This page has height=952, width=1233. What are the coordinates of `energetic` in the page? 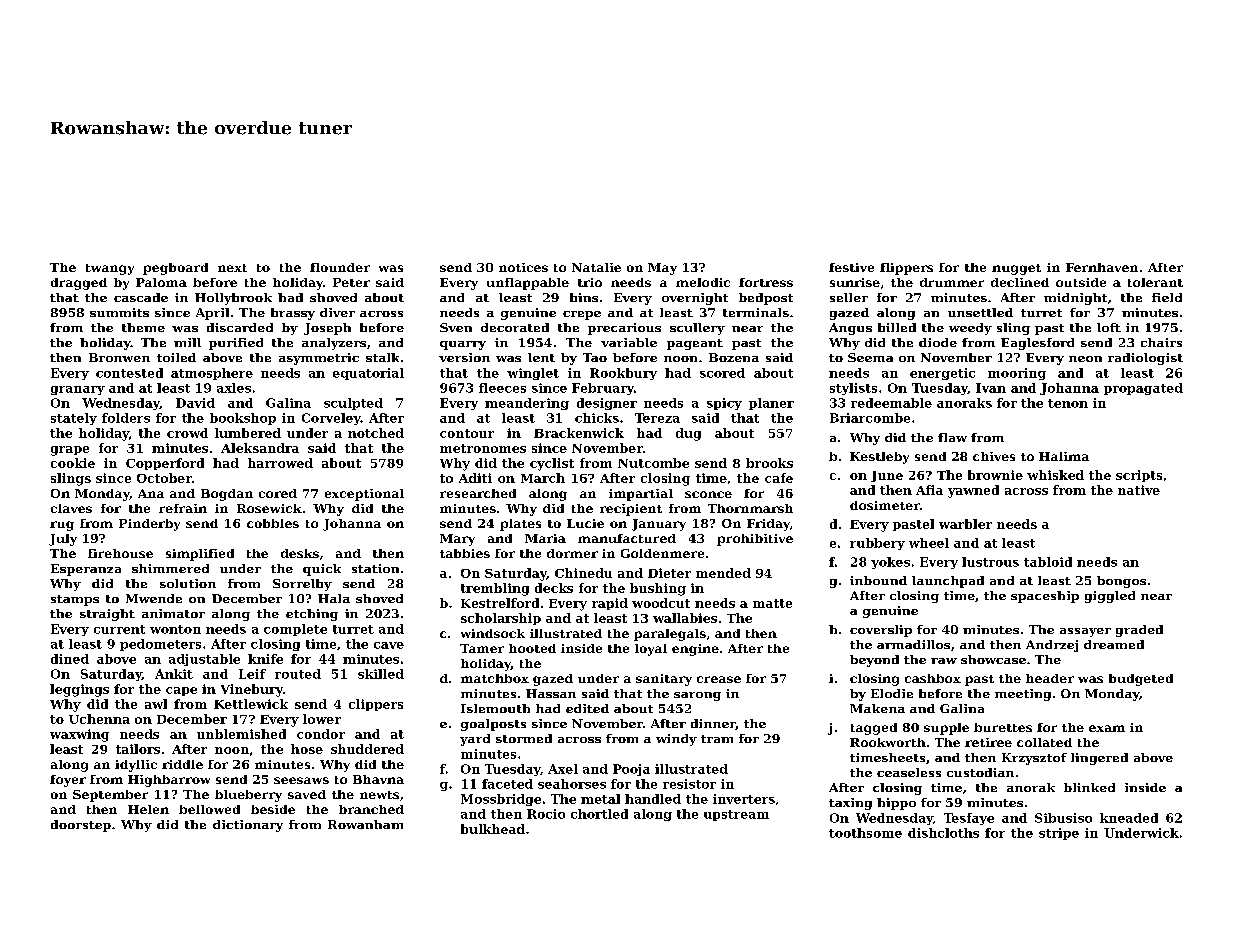 It's located at (942, 374).
